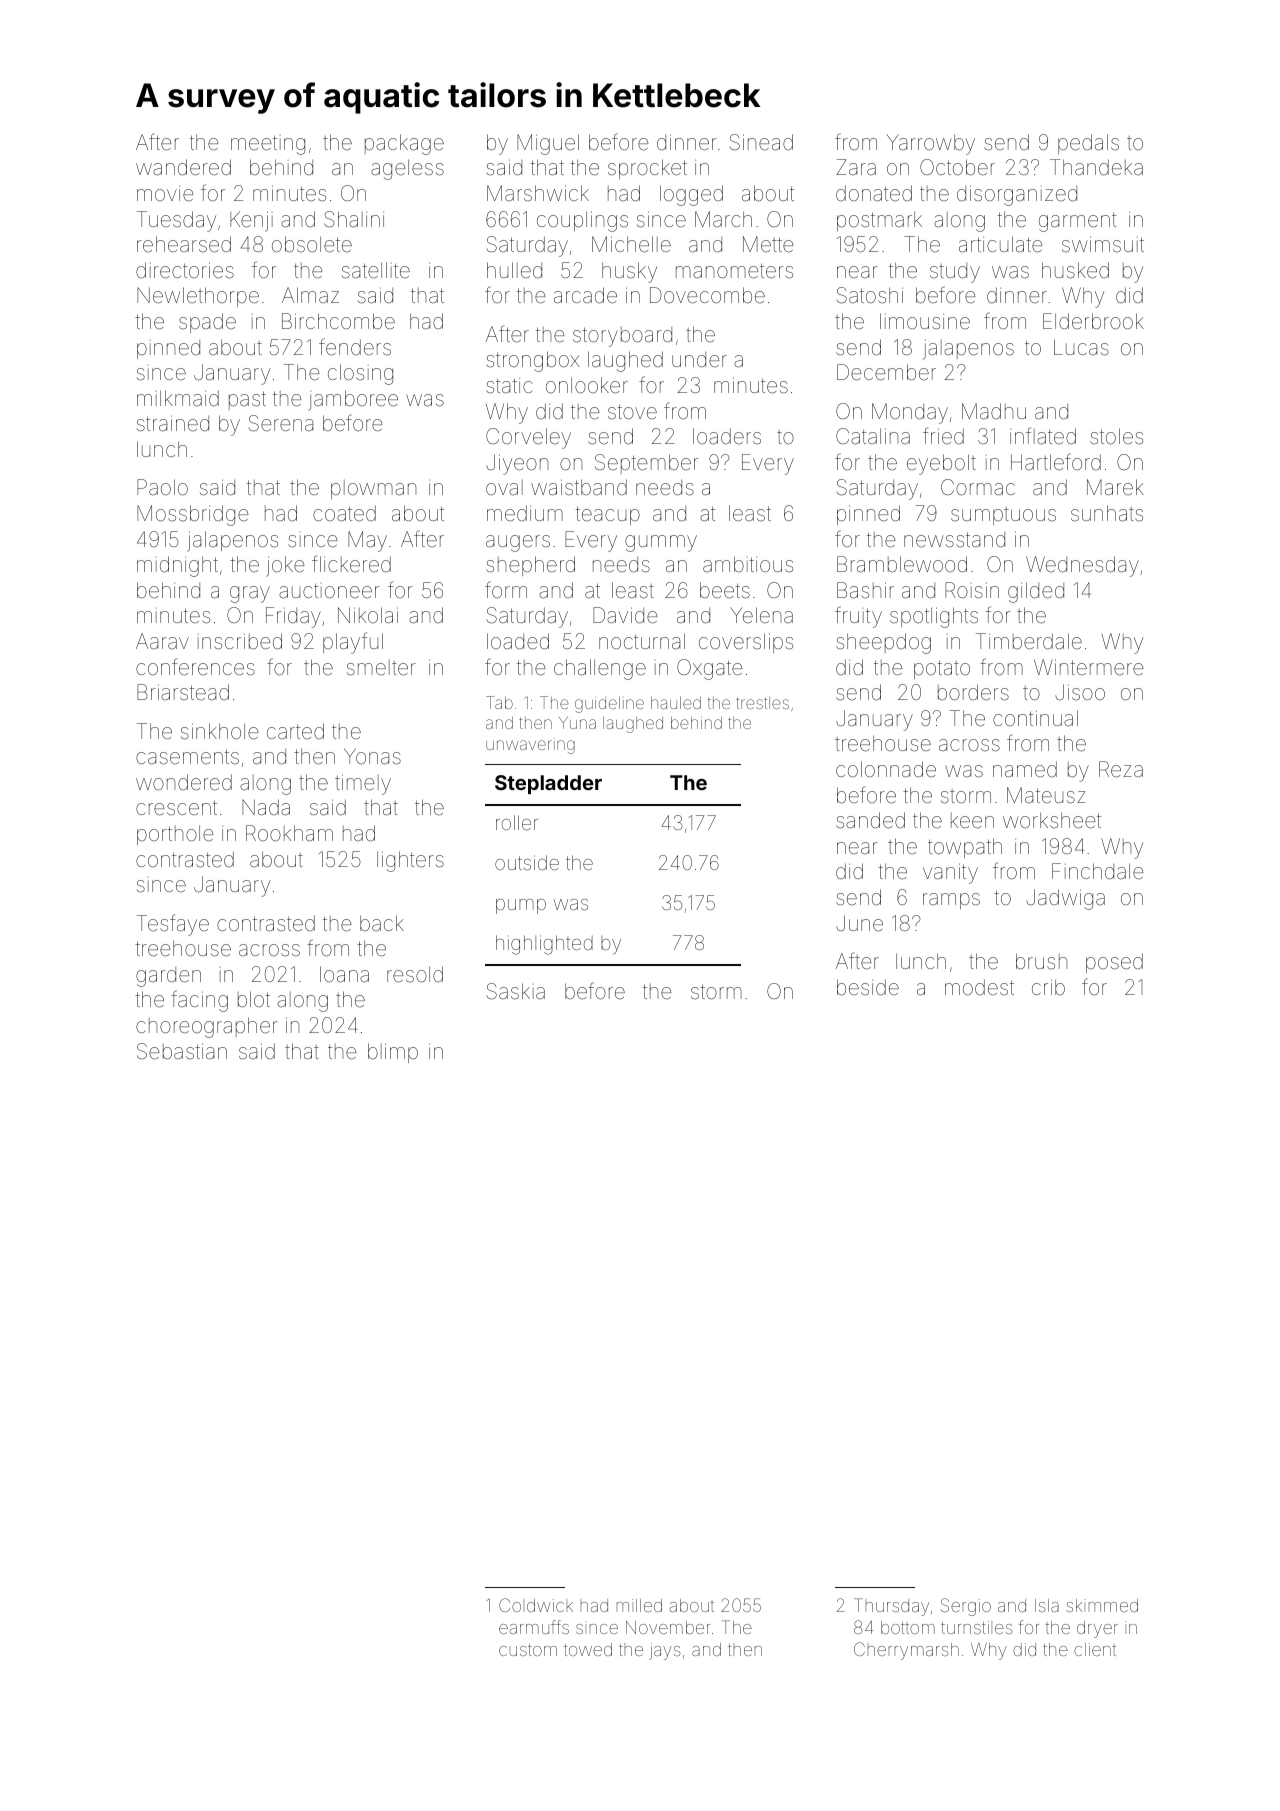 This image has width=1280, height=1811. Describe the element at coordinates (979, 987) in the image. I see `modest` at that location.
